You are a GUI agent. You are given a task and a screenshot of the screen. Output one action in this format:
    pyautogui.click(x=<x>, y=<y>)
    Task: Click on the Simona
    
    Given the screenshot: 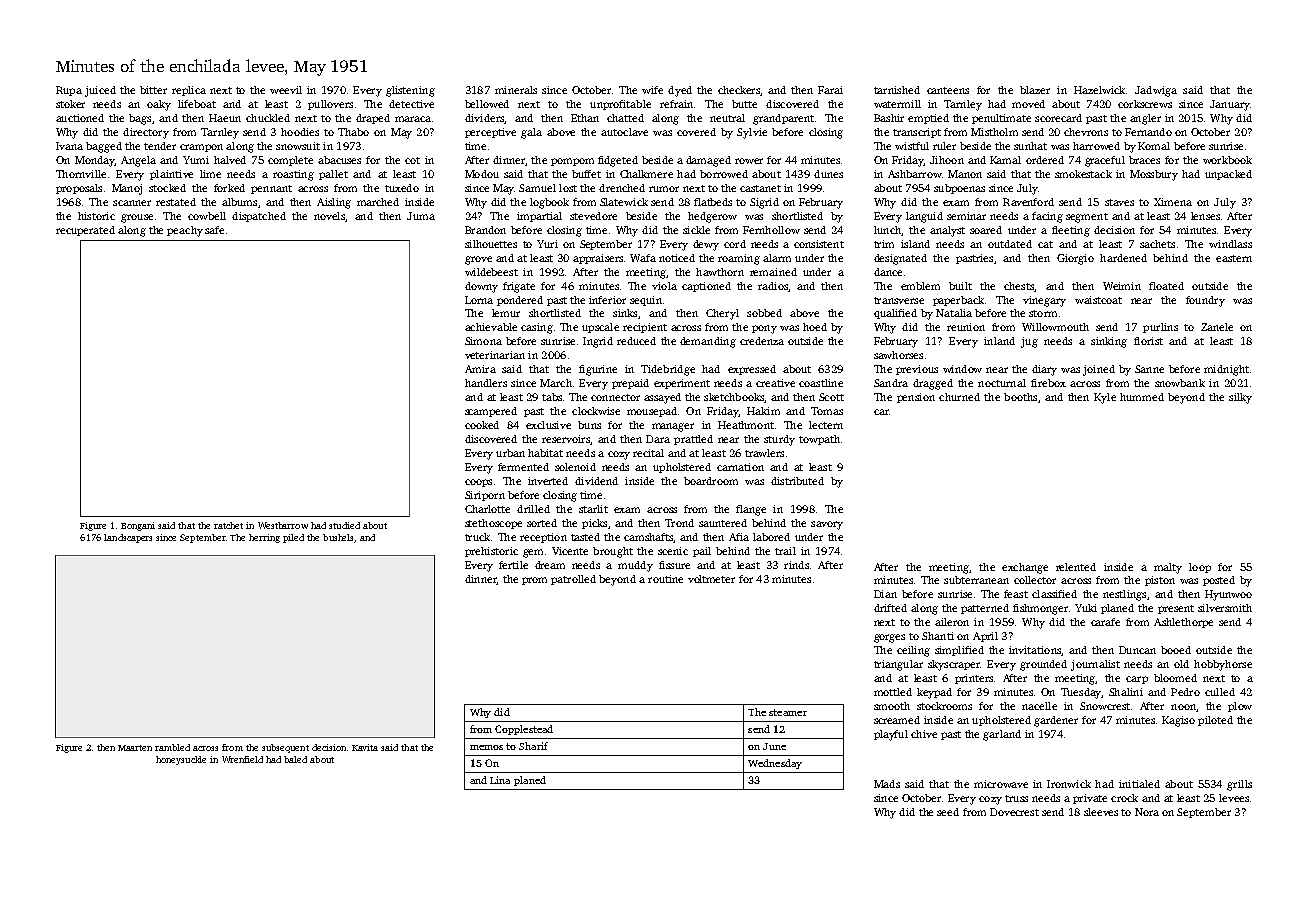 What is the action you would take?
    pyautogui.click(x=483, y=341)
